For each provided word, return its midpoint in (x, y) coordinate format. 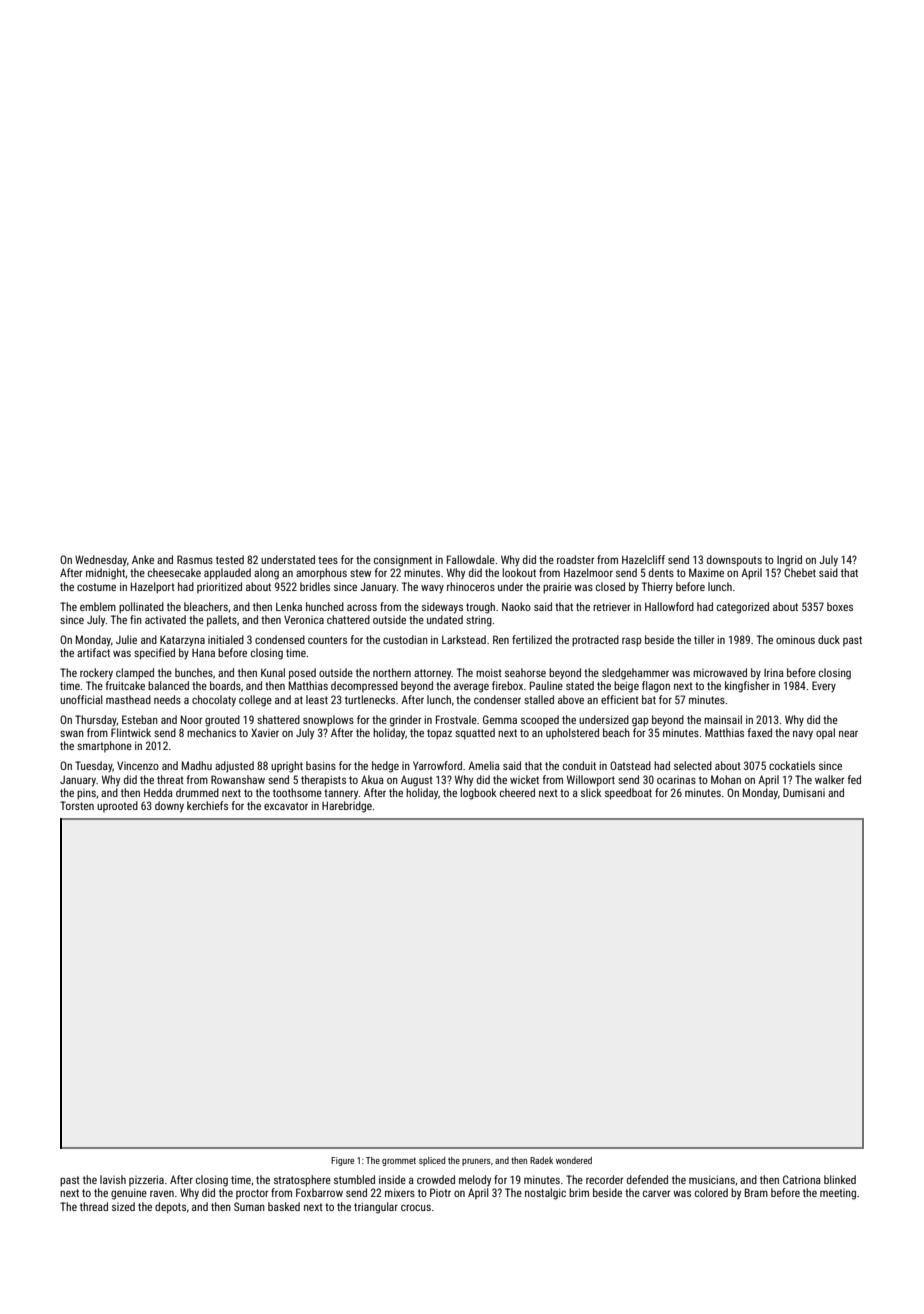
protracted (595, 641)
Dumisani (804, 792)
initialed (226, 639)
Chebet (800, 572)
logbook (478, 794)
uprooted (117, 806)
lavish (113, 1179)
